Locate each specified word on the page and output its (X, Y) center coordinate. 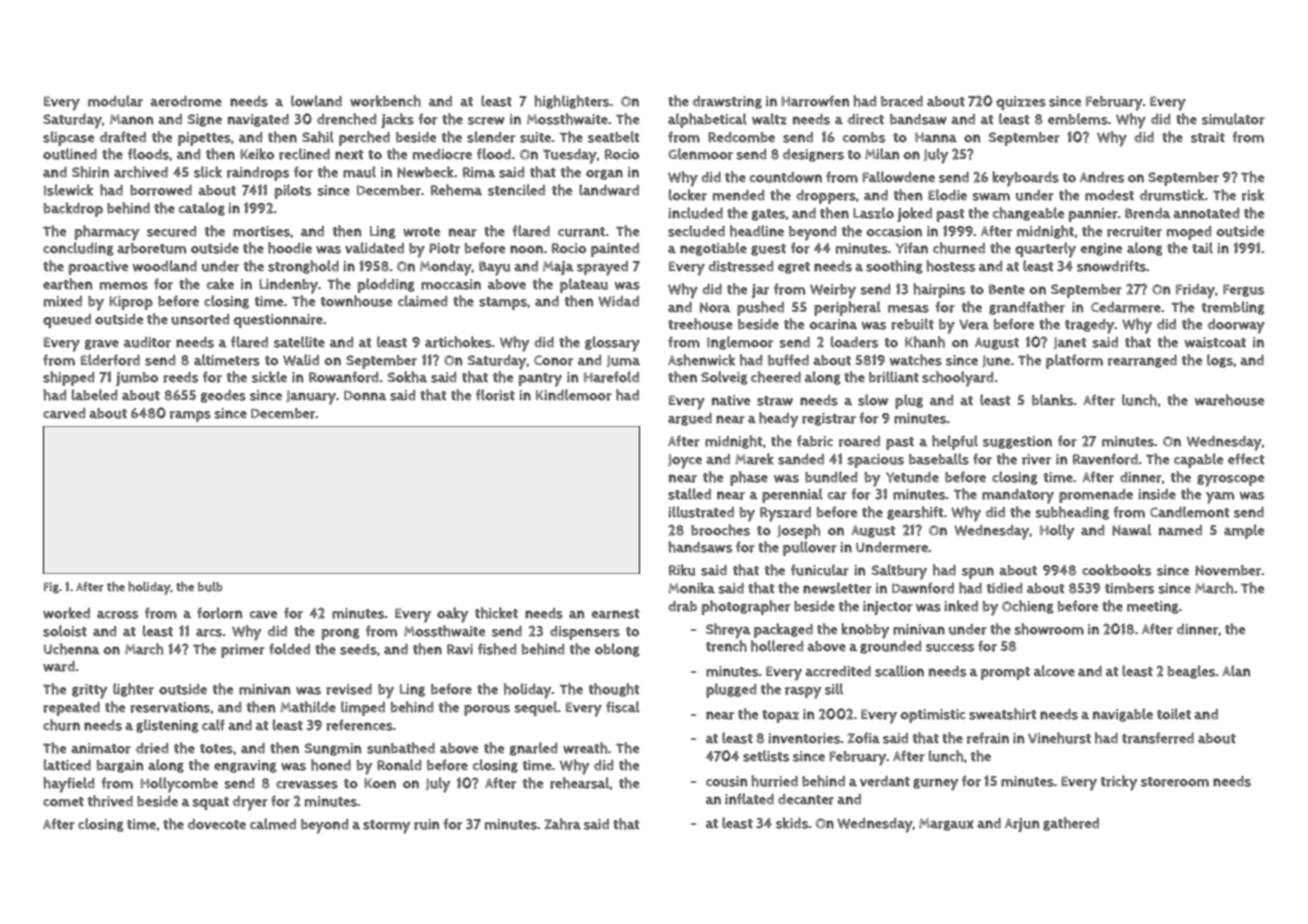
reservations (170, 707)
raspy (803, 693)
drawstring (727, 102)
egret (794, 268)
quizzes (1021, 103)
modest (1109, 195)
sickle (269, 377)
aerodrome (186, 101)
